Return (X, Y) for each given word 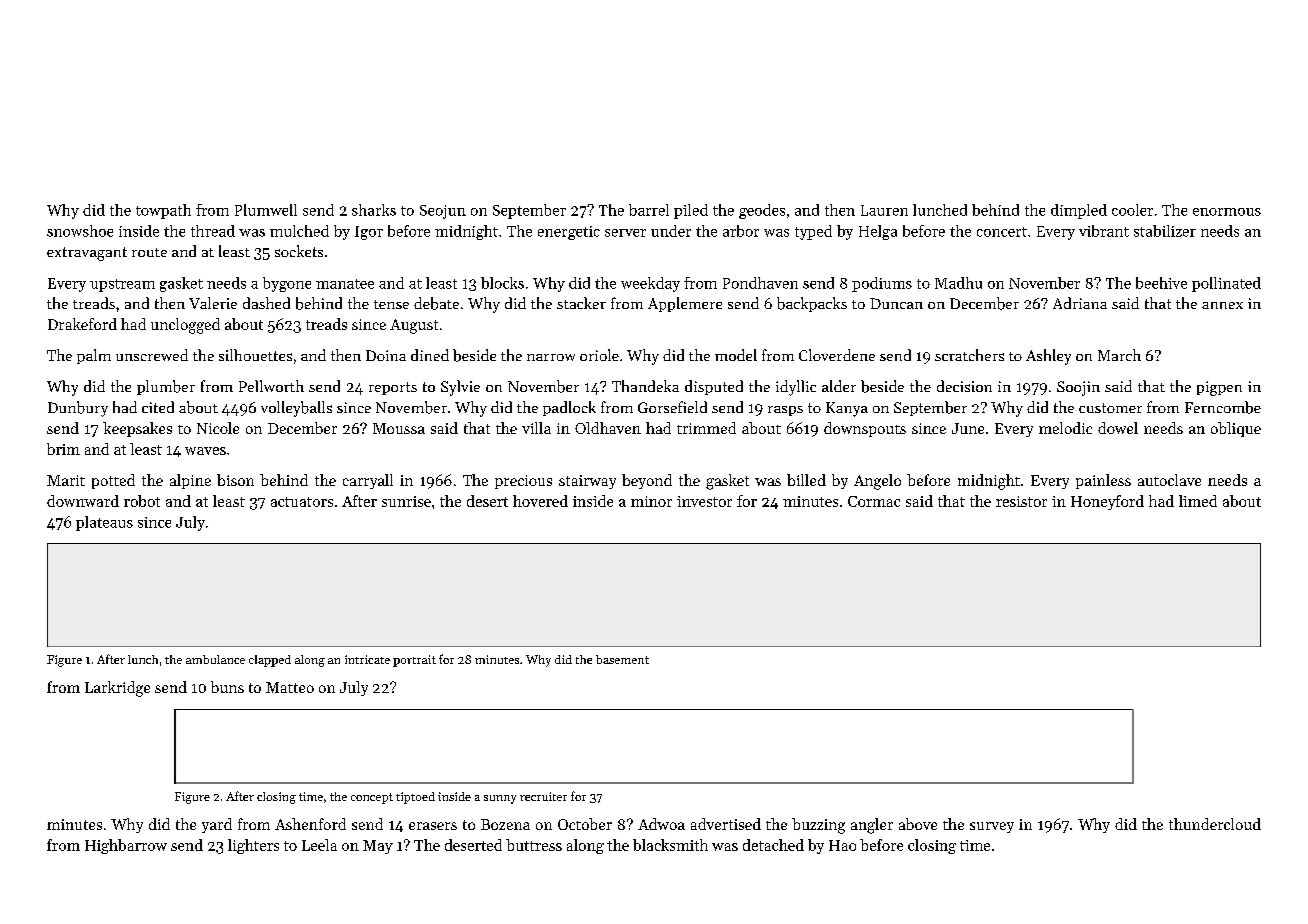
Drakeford (82, 324)
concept (372, 798)
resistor (1021, 501)
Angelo (877, 482)
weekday (650, 284)
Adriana (1080, 303)
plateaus (104, 523)
